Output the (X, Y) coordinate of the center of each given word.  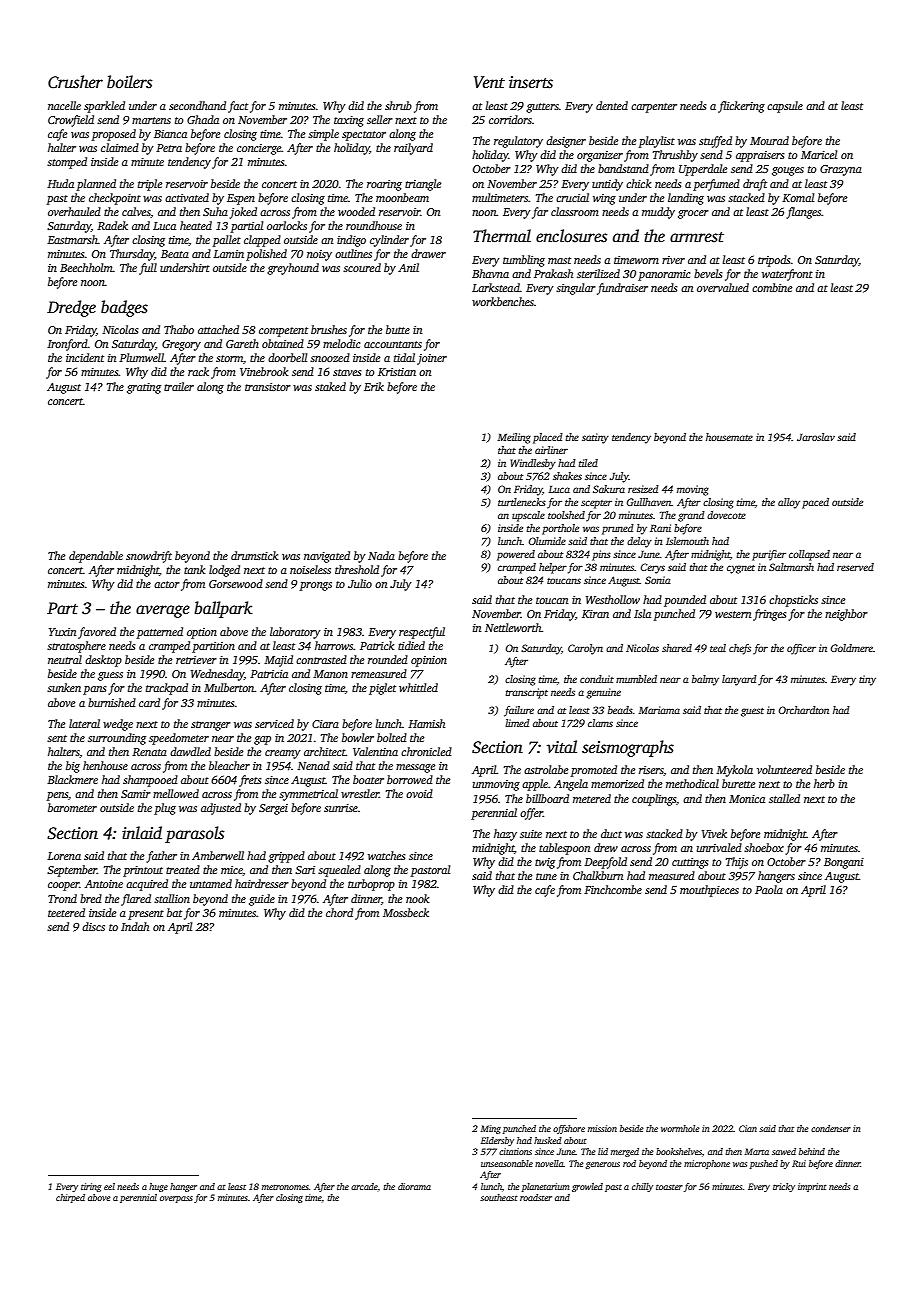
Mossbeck (406, 912)
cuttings (690, 863)
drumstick (254, 555)
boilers (129, 82)
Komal (798, 197)
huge (158, 1187)
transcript (527, 693)
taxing (349, 121)
